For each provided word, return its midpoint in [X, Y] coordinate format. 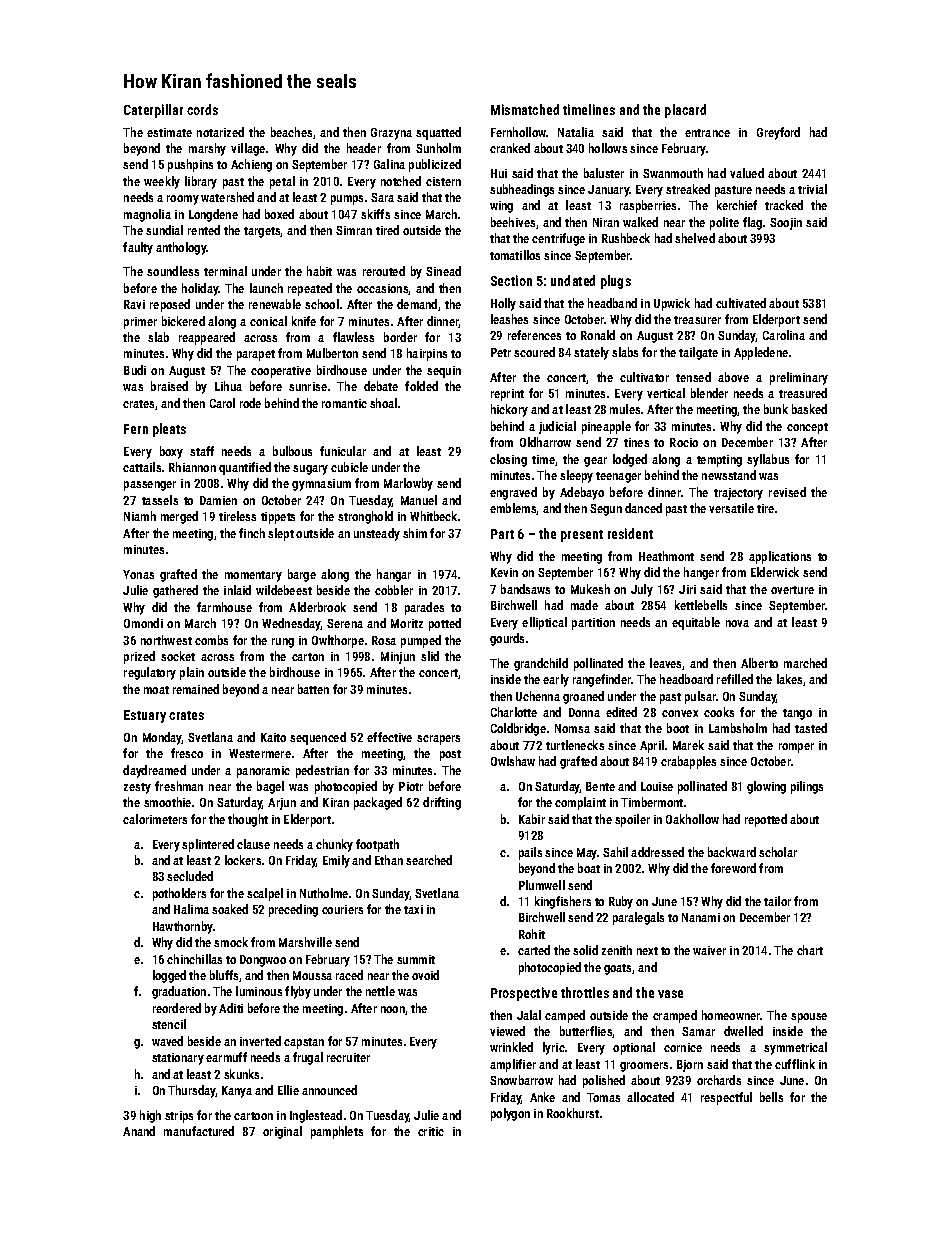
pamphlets [337, 1132]
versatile [731, 508]
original [282, 1132]
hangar [394, 575]
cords [202, 109]
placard [685, 111]
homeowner [731, 1015]
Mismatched [525, 109]
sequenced [318, 738]
